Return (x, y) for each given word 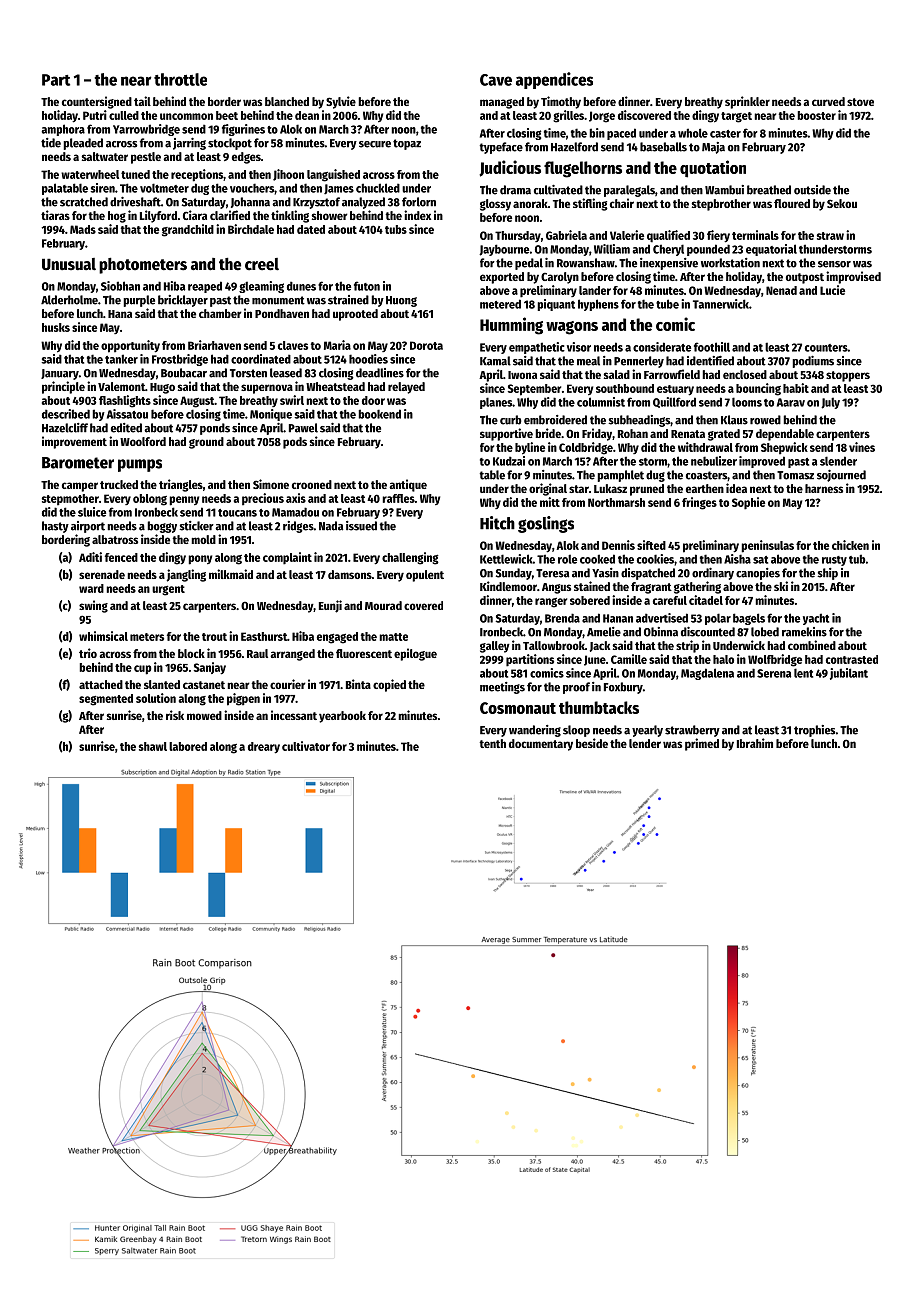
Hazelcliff (65, 428)
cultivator (306, 746)
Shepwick (784, 448)
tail (142, 101)
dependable (785, 435)
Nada (331, 526)
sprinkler (747, 102)
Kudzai (509, 461)
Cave (496, 80)
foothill (712, 347)
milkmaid (231, 574)
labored (188, 746)
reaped (205, 287)
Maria (337, 345)
